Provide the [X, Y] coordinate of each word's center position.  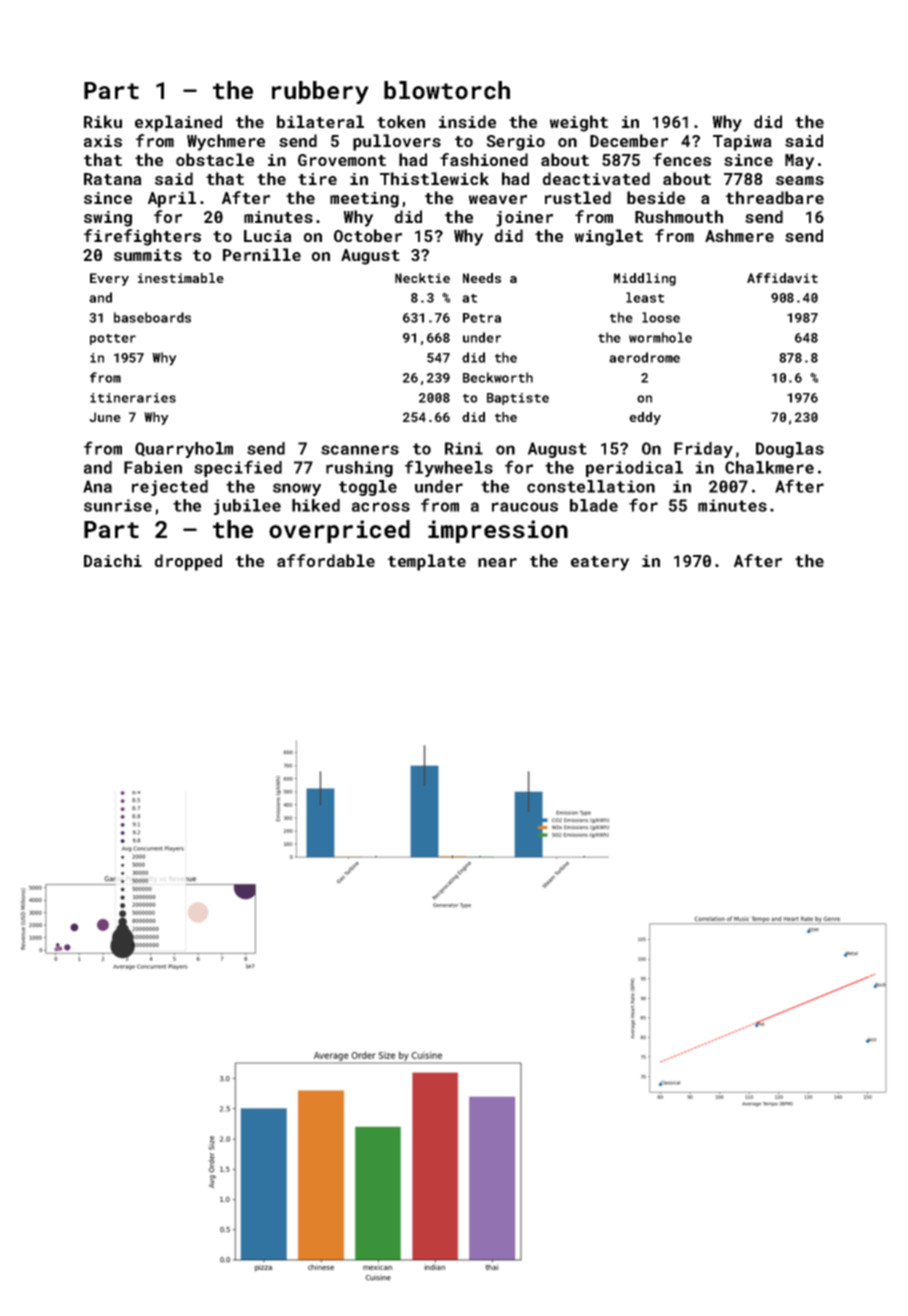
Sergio [515, 143]
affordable [326, 560]
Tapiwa [742, 143]
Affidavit [782, 278]
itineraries [133, 398]
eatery [600, 563]
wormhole [660, 337]
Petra [482, 318]
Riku [103, 121]
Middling [645, 279]
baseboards [152, 317]
